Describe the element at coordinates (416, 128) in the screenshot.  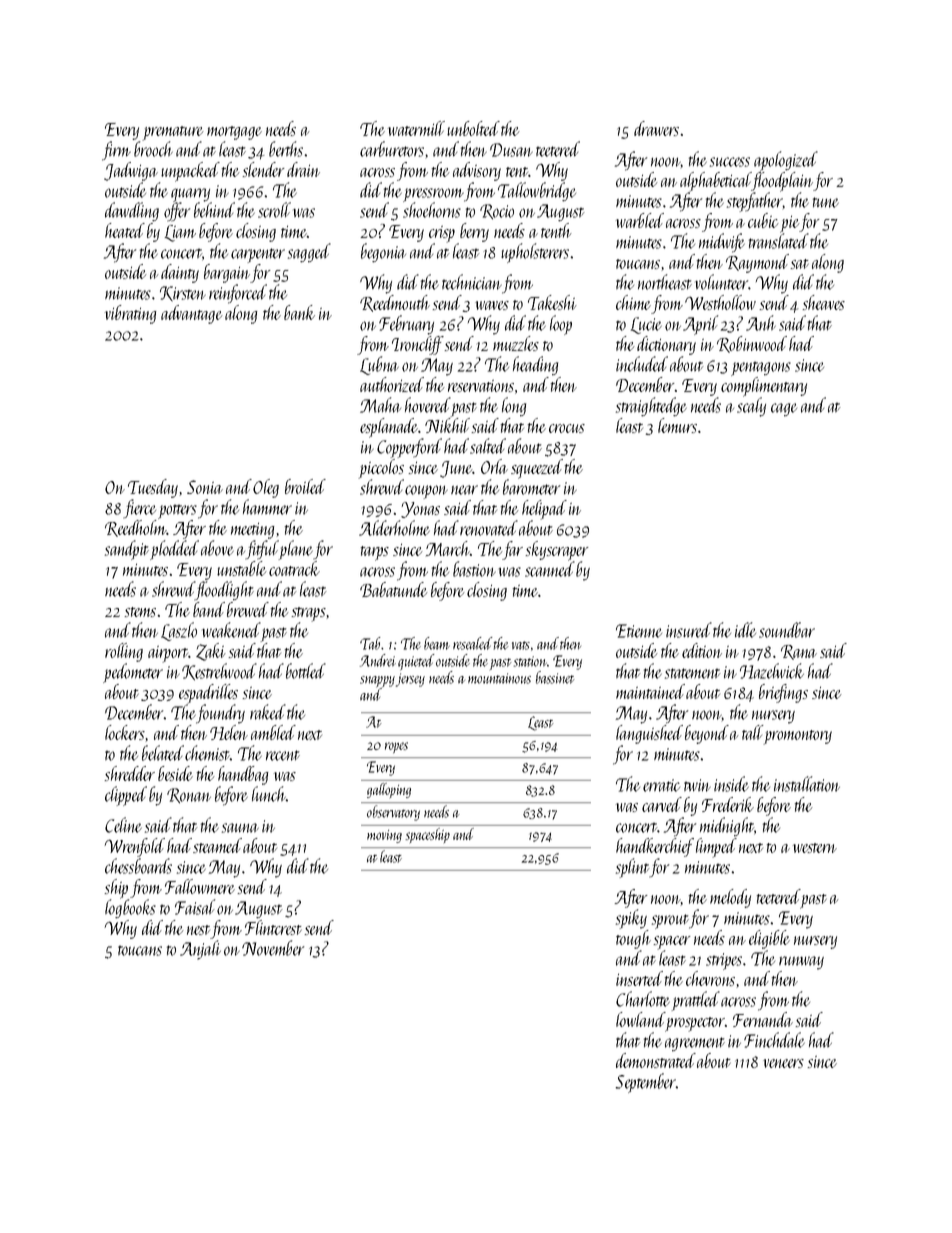
I see `watermill` at that location.
